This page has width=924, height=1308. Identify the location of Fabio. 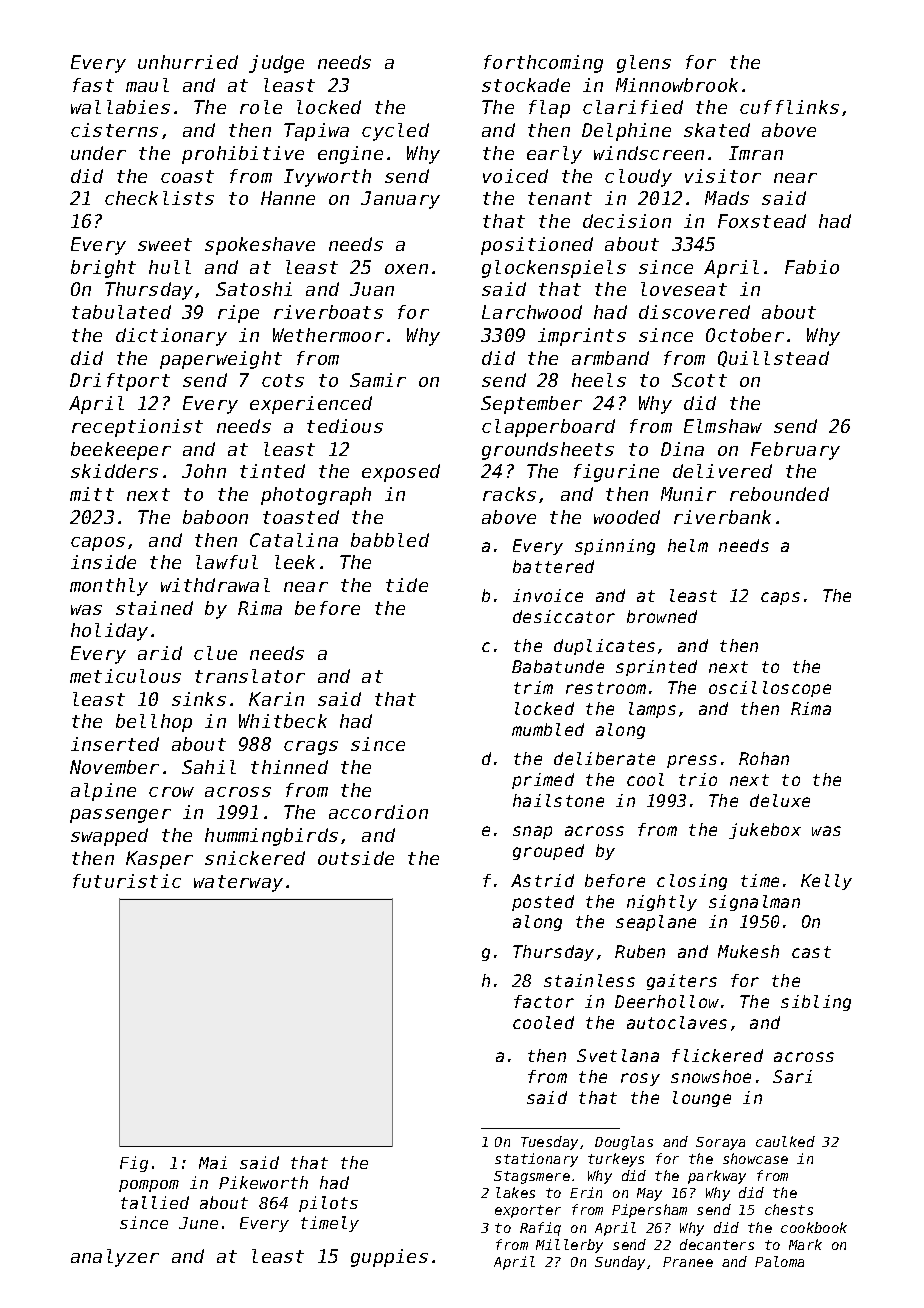
(812, 267).
